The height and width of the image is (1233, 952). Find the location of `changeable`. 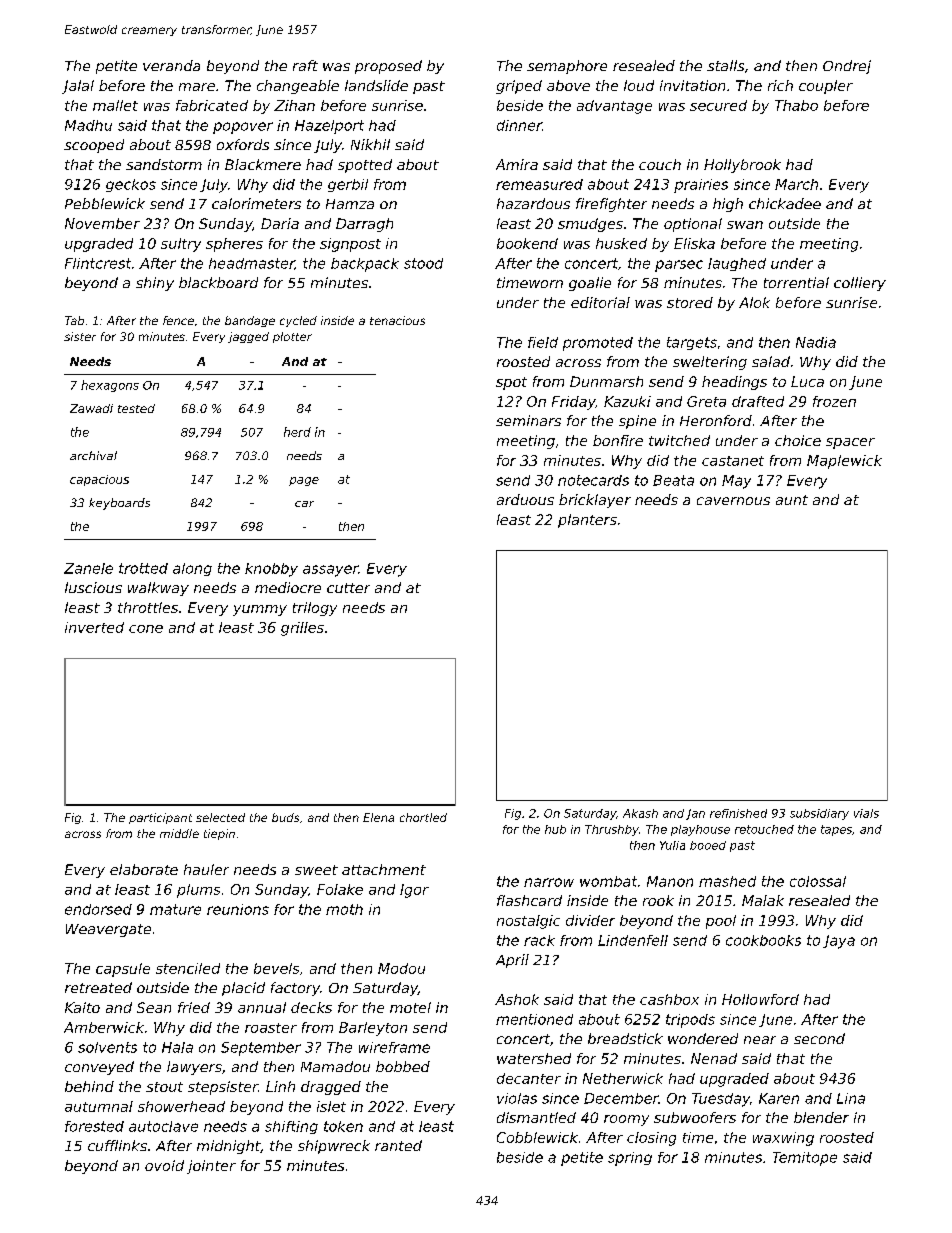

changeable is located at coordinates (298, 87).
